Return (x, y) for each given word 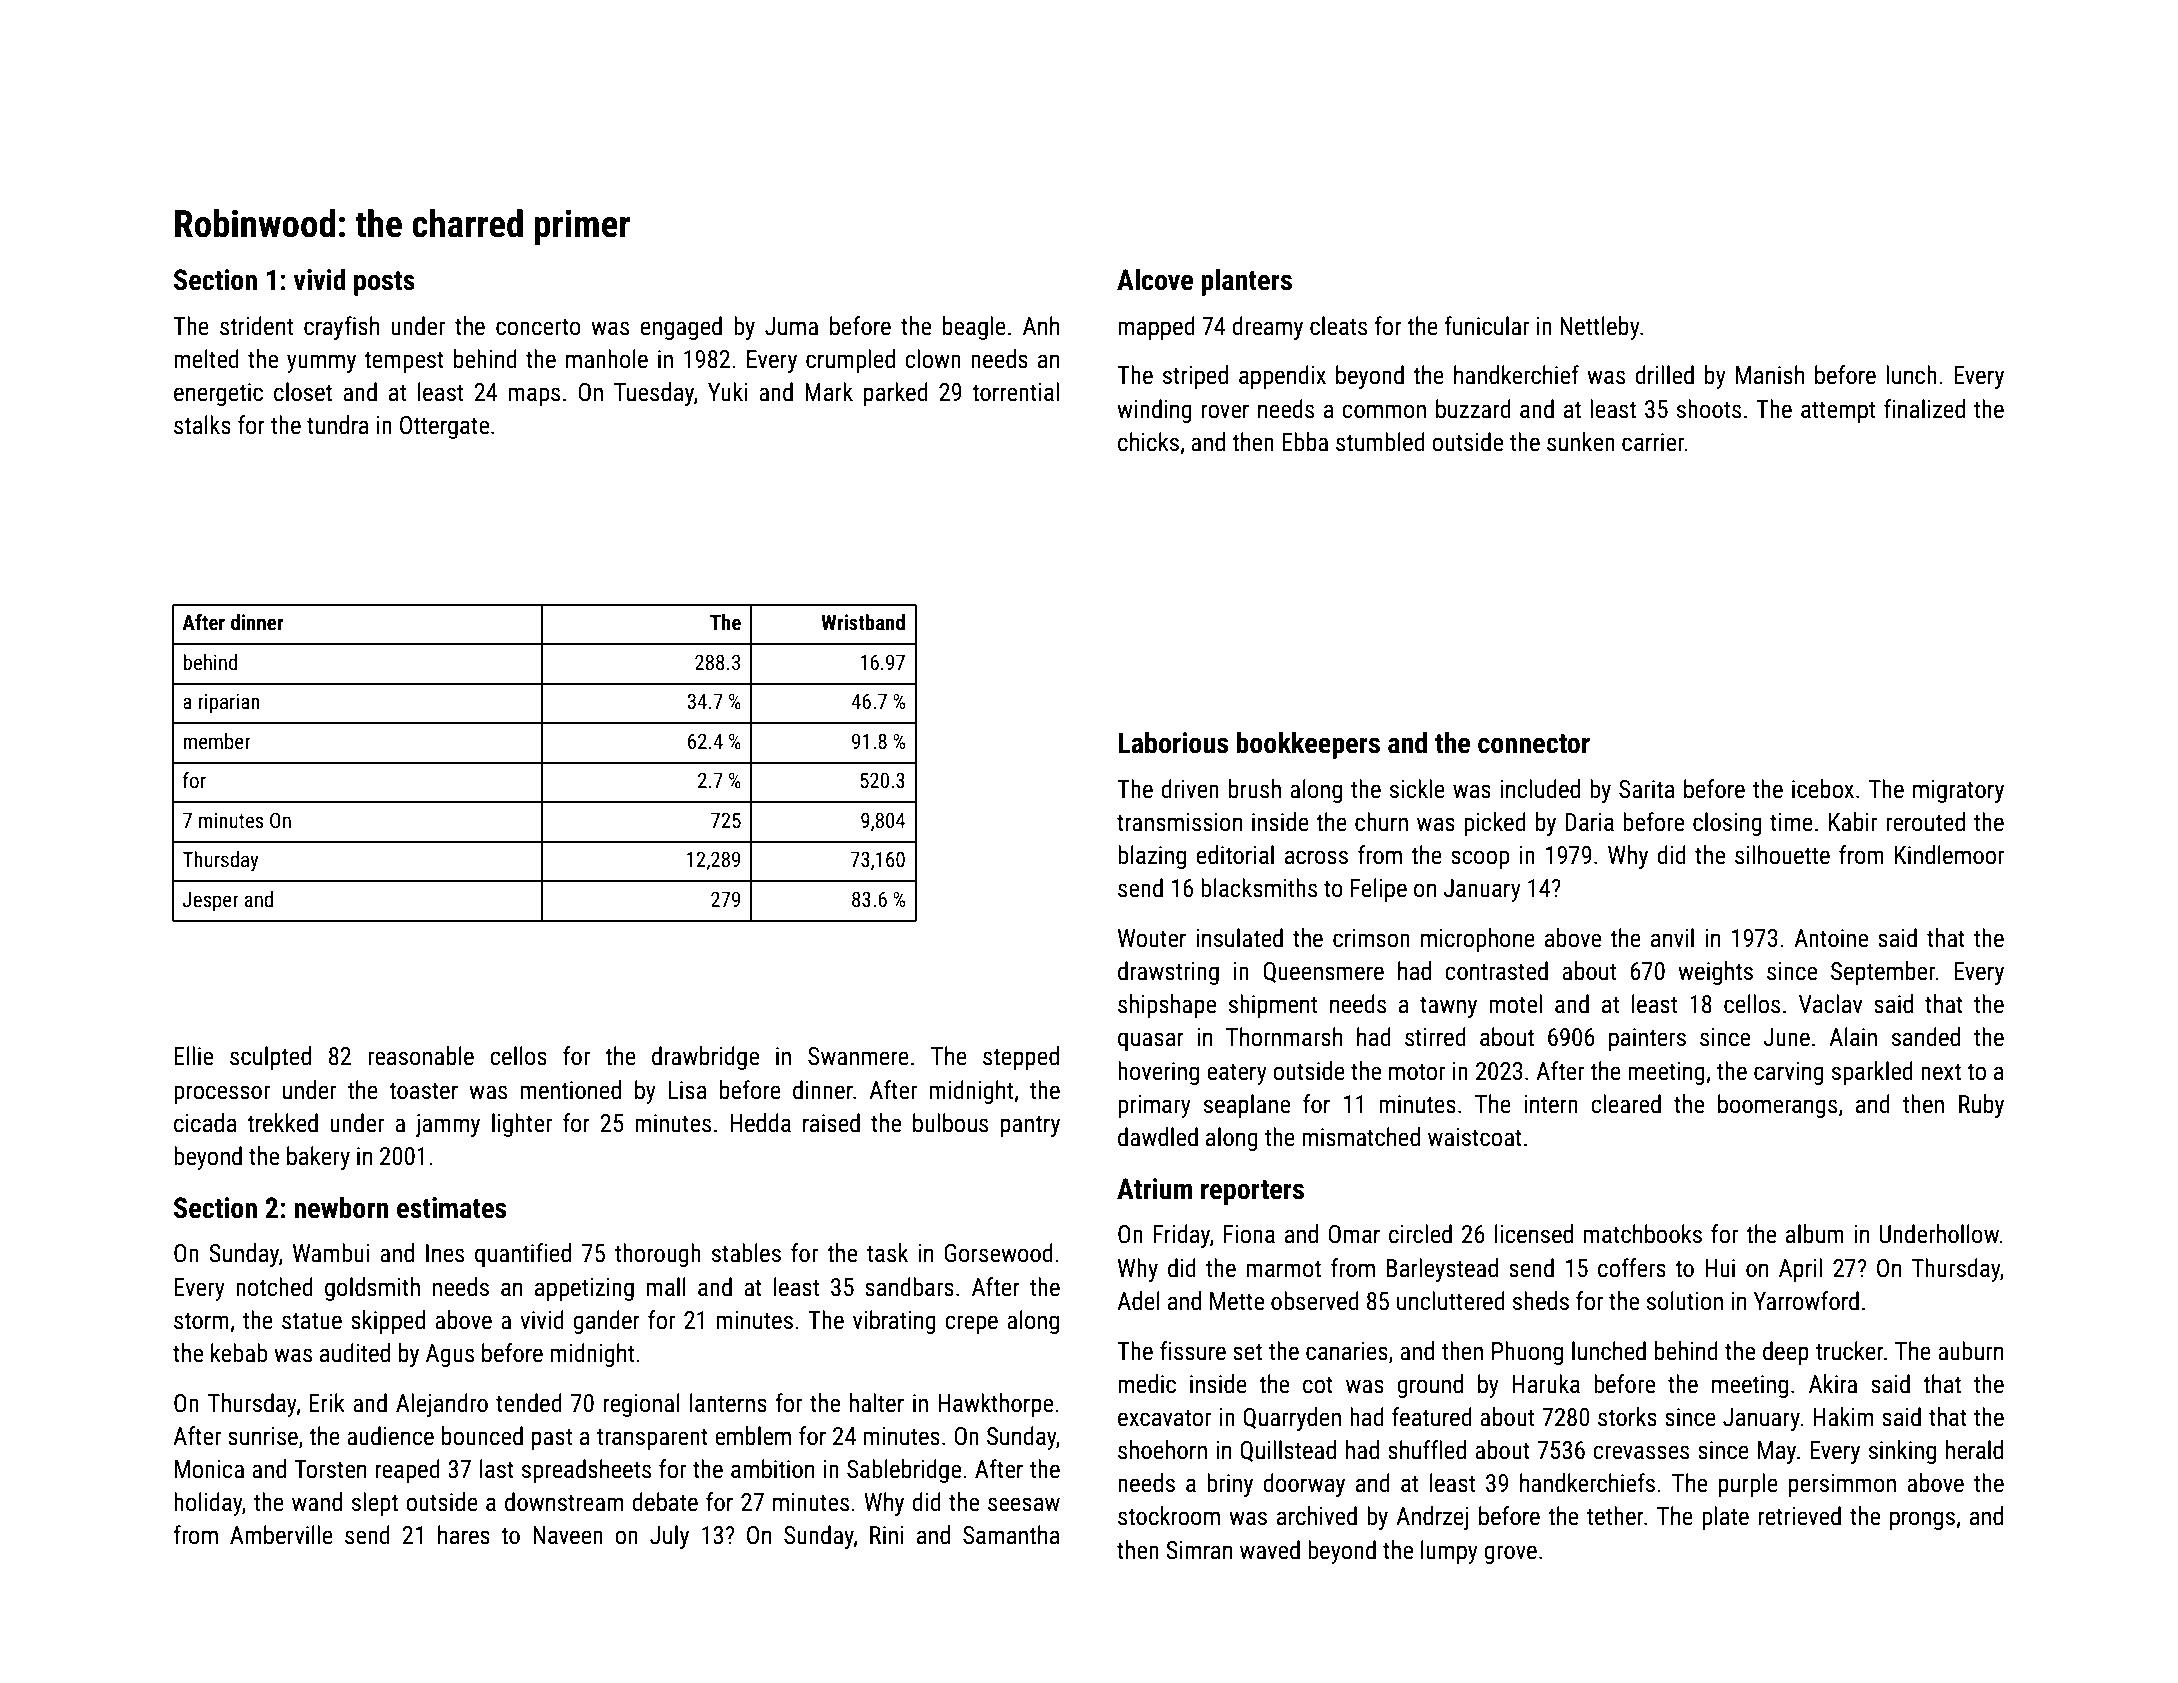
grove (1510, 1554)
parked (896, 394)
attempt (1838, 412)
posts (384, 283)
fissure (1193, 1351)
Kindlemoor (1949, 855)
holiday (208, 1504)
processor (222, 1094)
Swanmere (858, 1056)
